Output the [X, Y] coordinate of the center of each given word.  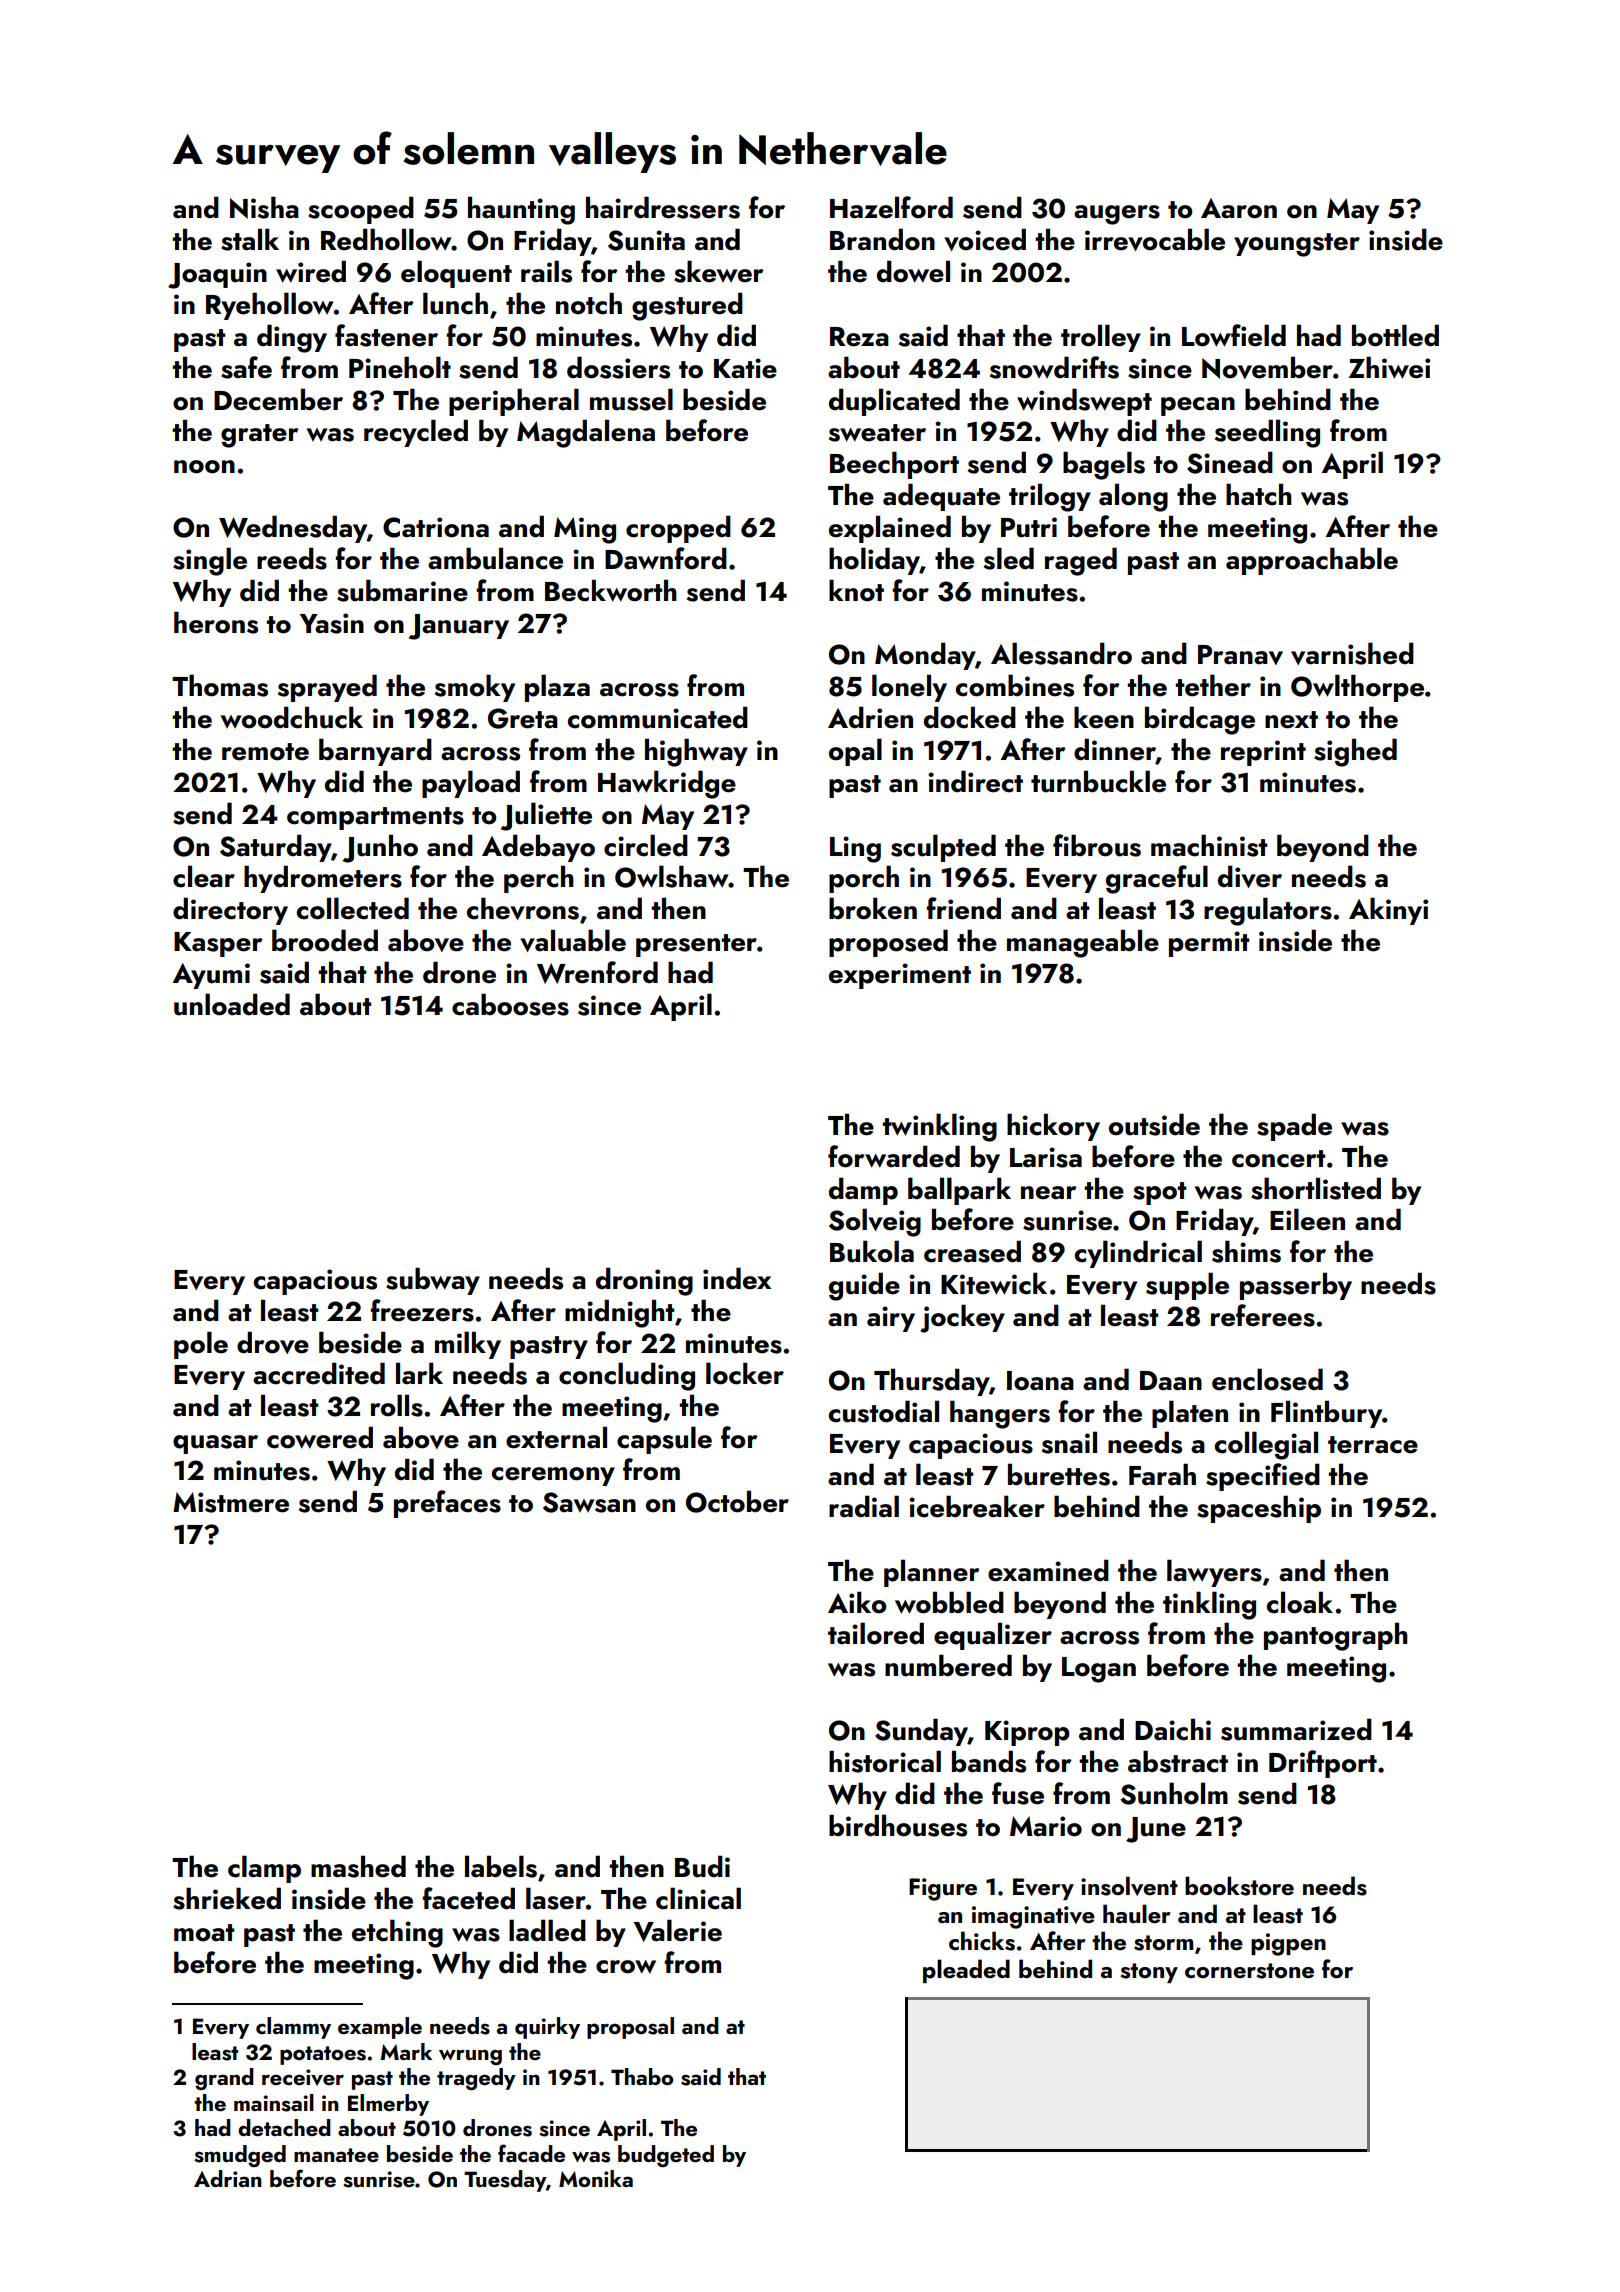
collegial [1266, 1445]
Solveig [875, 1222]
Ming [585, 530]
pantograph [1336, 1636]
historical [885, 1761]
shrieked [227, 1898]
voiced [985, 239]
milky [468, 1345]
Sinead [1230, 462]
